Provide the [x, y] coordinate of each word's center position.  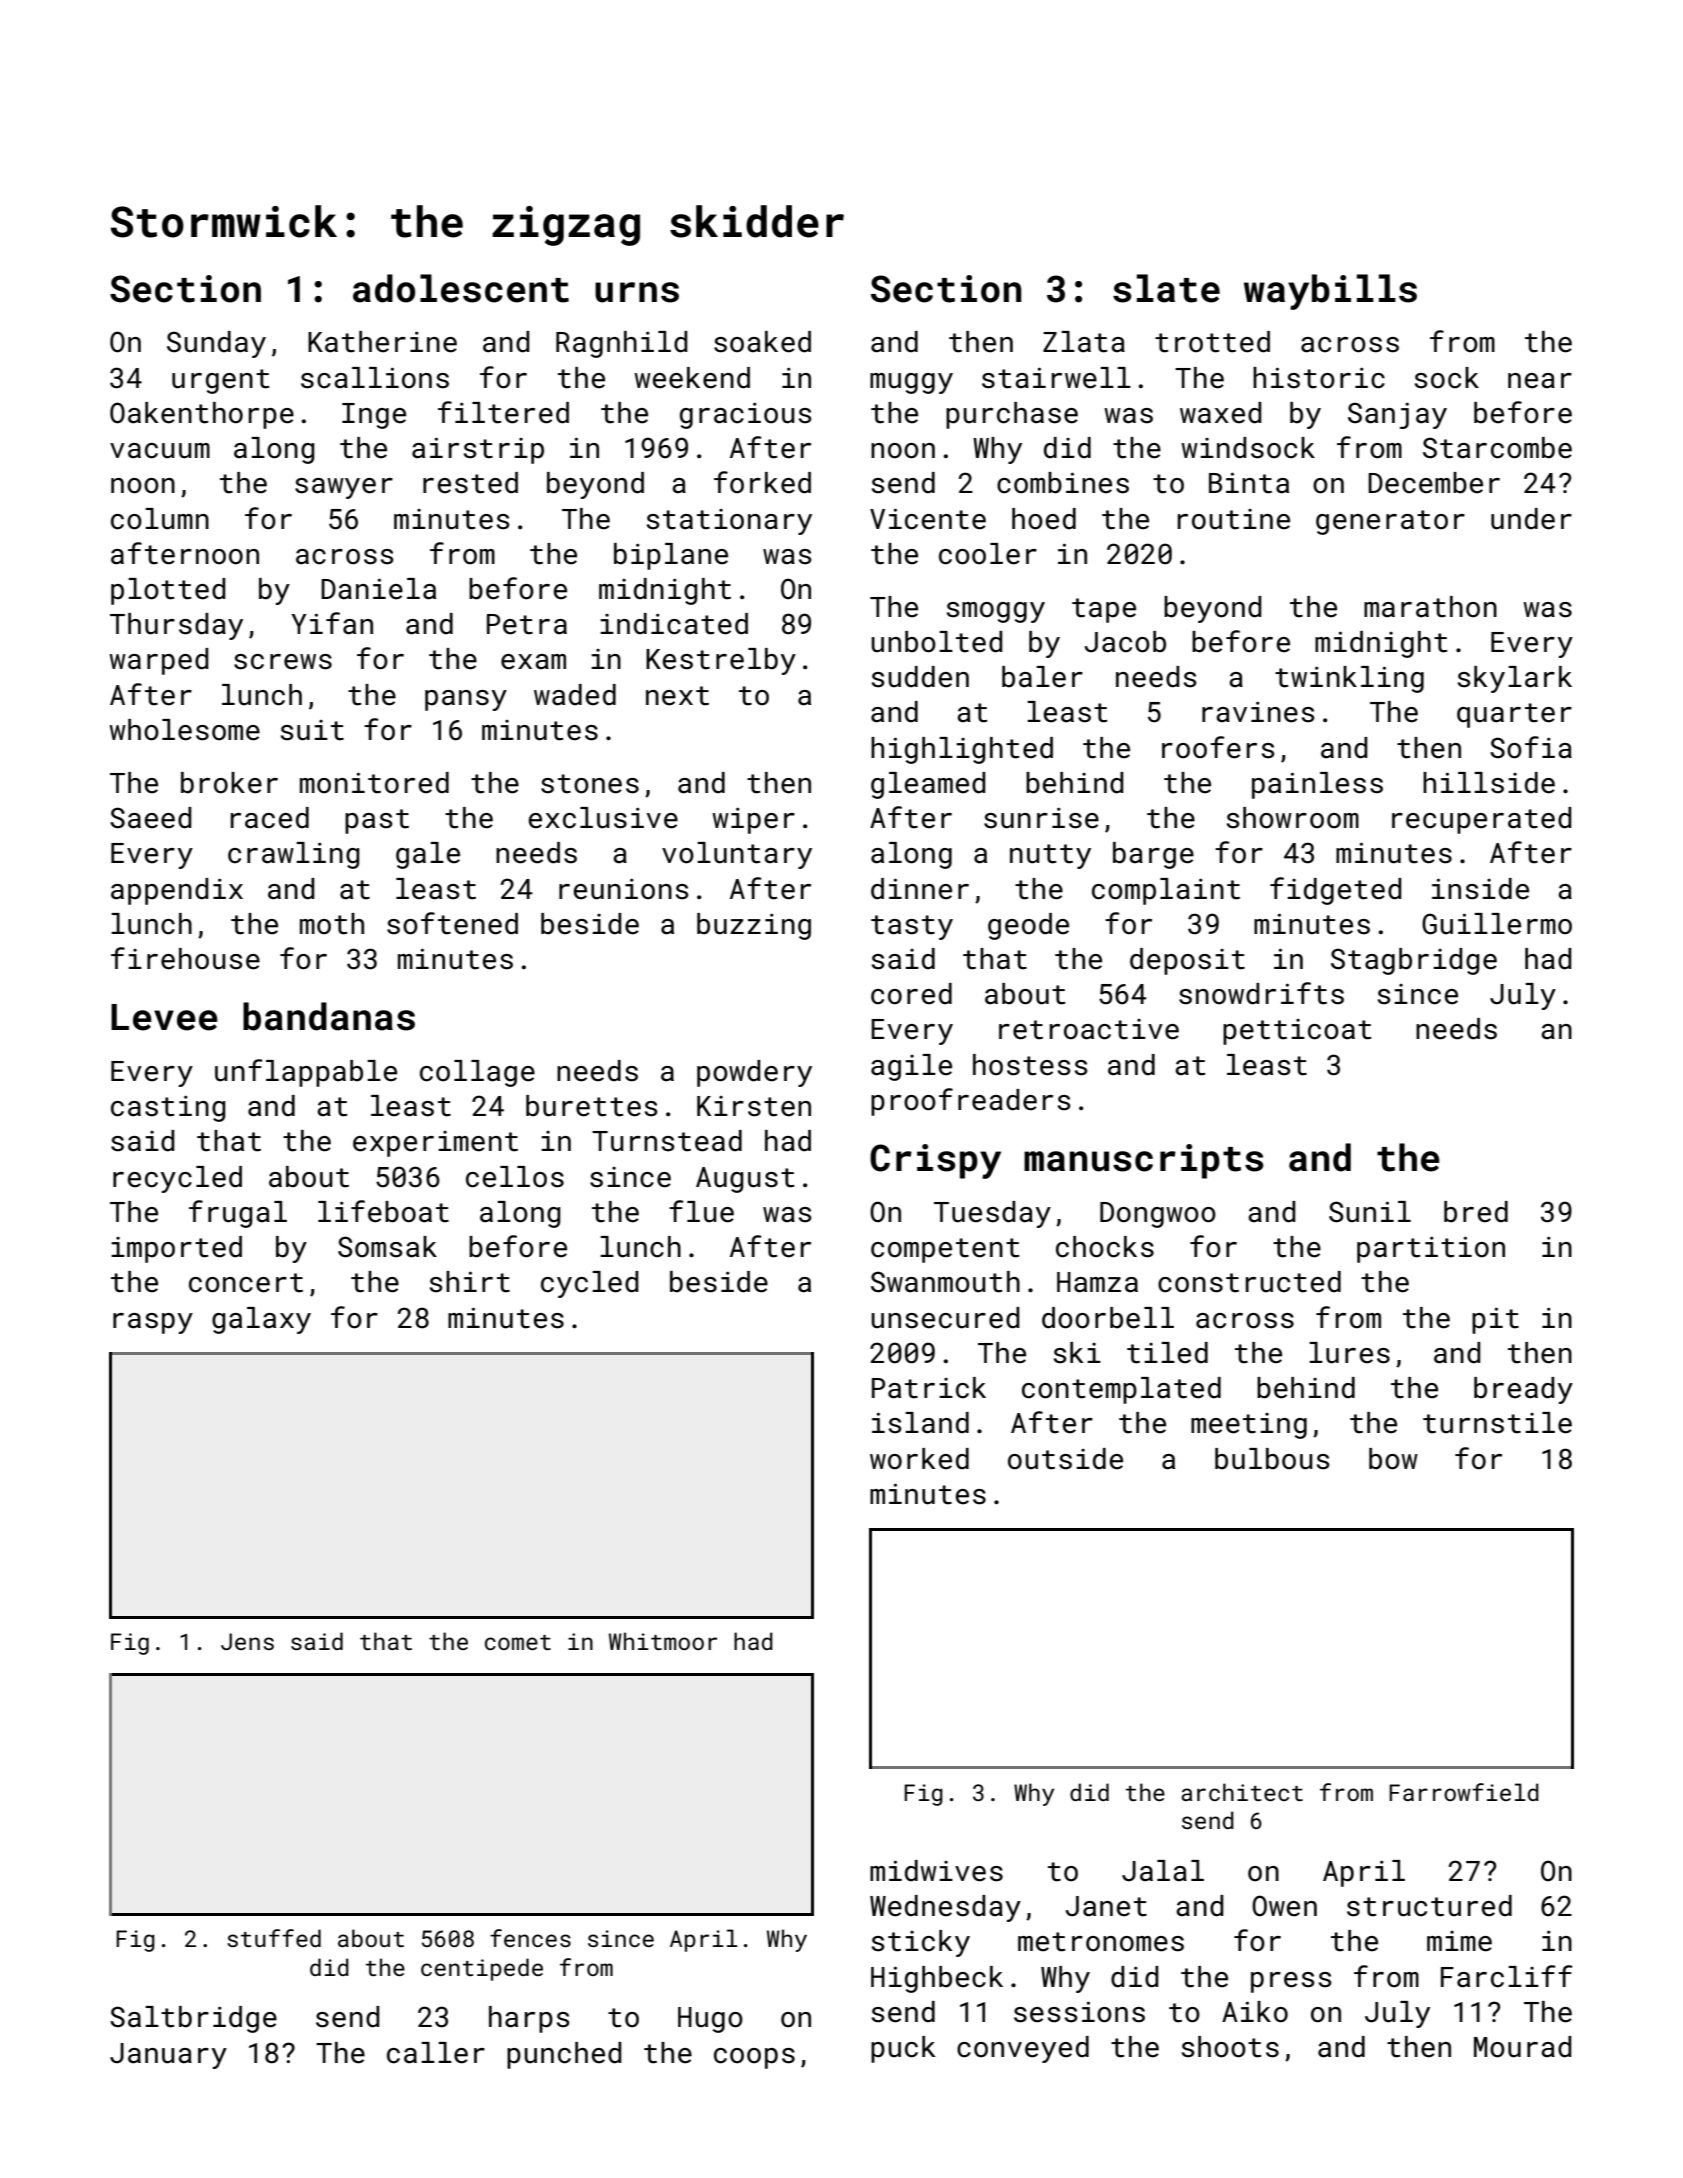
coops [754, 2058]
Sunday [216, 344]
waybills [1330, 292]
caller [436, 2053]
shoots [1230, 2047]
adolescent [461, 288]
